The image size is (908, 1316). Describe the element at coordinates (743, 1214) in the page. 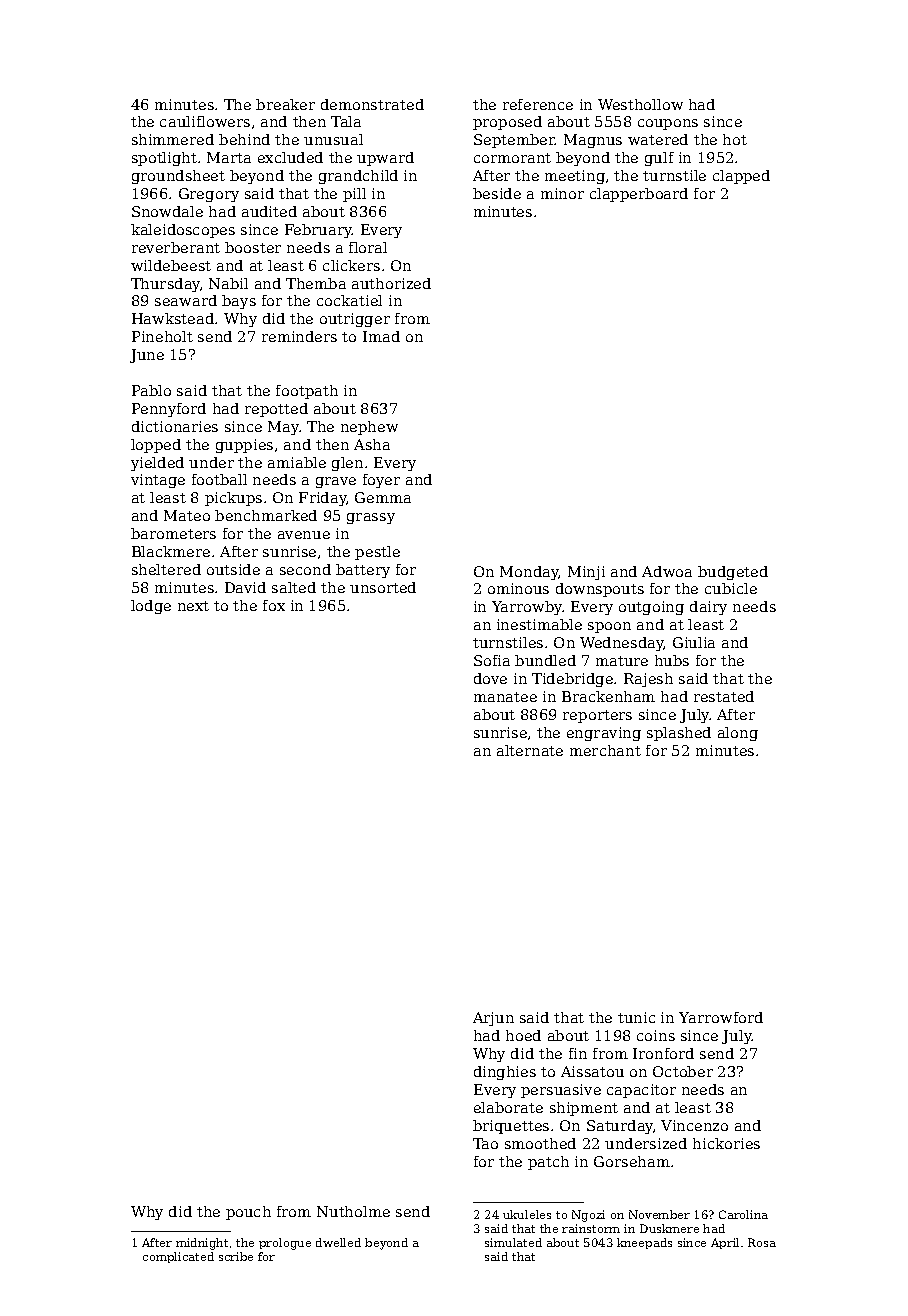

I see `Carolina` at that location.
